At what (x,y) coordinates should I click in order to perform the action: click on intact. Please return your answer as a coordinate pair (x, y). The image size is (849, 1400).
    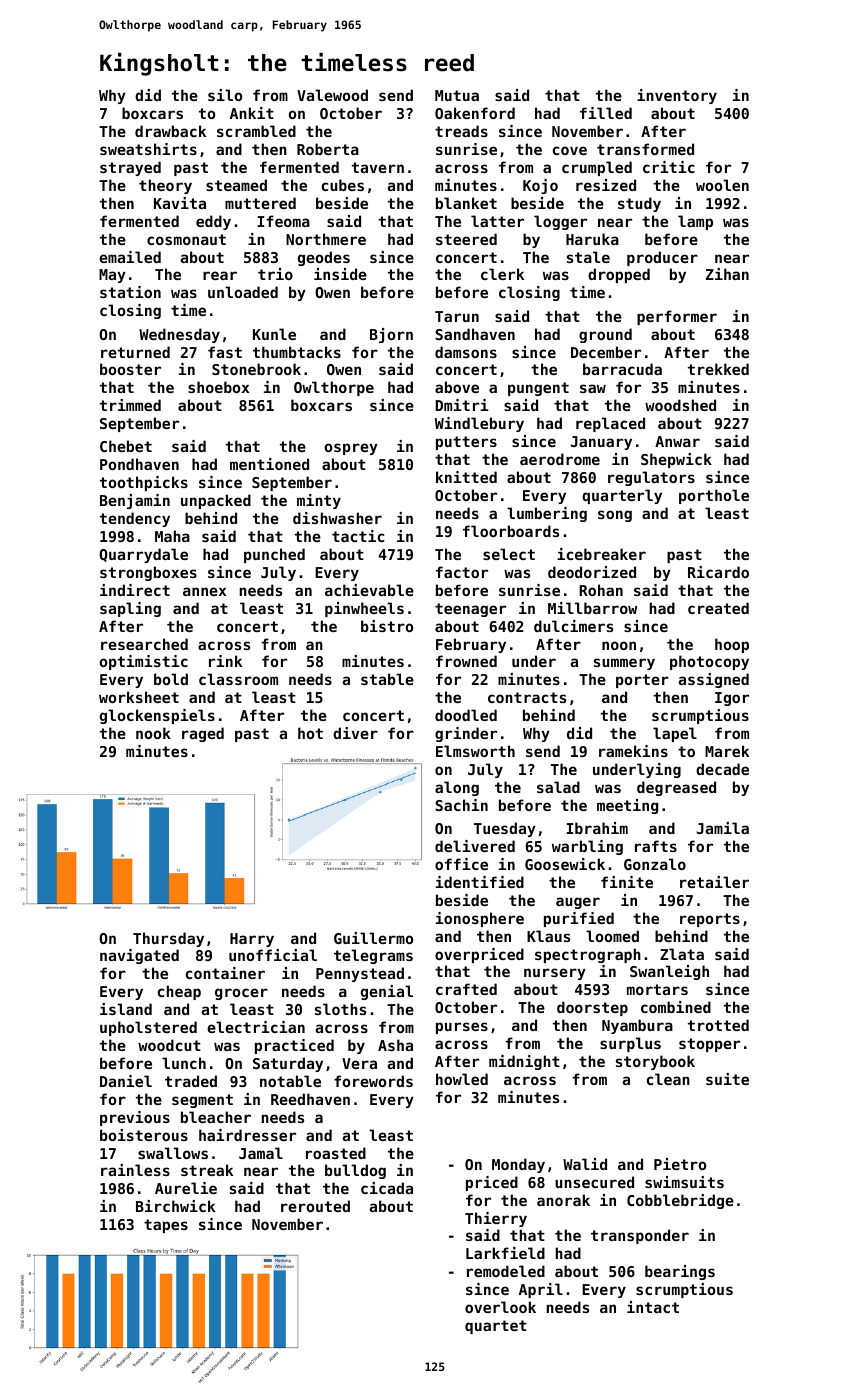
    Looking at the image, I should click on (653, 1307).
